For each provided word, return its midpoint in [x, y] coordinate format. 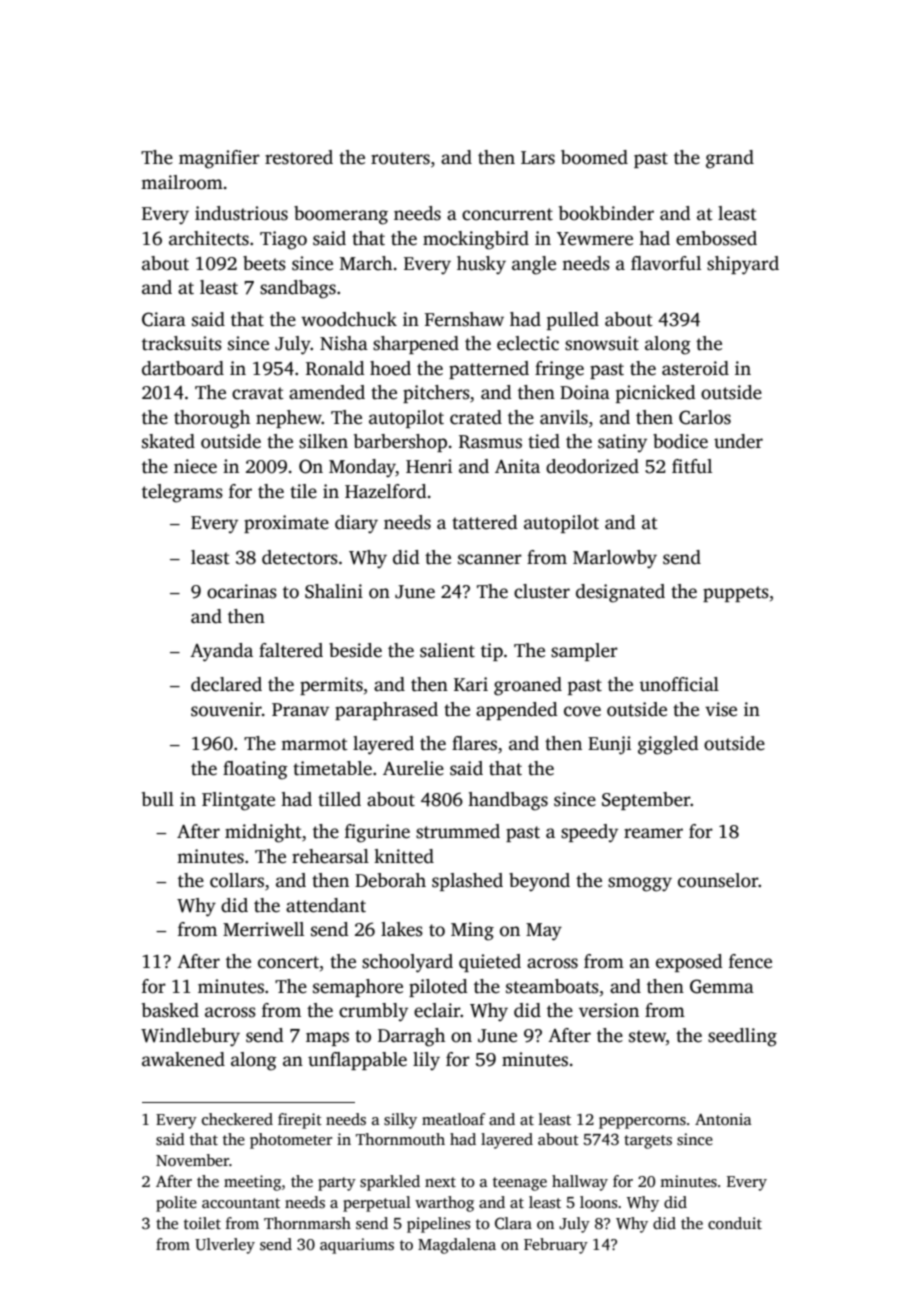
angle [534, 265]
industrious [241, 213]
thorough [212, 419]
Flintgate [238, 801]
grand [730, 159]
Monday [362, 468]
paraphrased [386, 711]
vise [721, 709]
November [192, 1160]
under [738, 441]
